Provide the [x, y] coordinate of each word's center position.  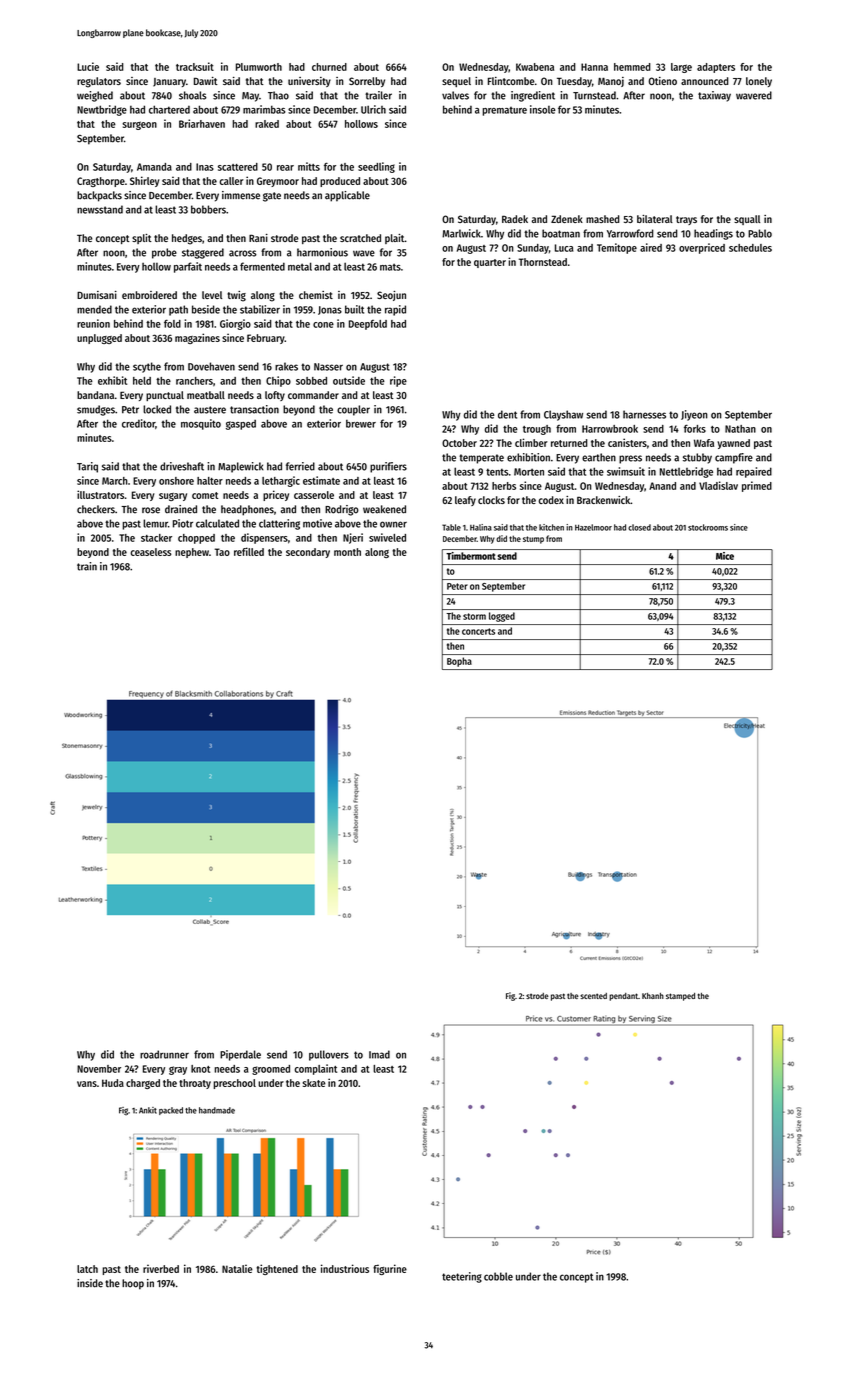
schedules [750, 248]
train [87, 566]
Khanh [653, 996]
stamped [680, 997]
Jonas [330, 310]
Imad [379, 1054]
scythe [147, 367]
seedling [376, 167]
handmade [217, 1110]
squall [747, 220]
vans [87, 1084]
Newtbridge [102, 110]
